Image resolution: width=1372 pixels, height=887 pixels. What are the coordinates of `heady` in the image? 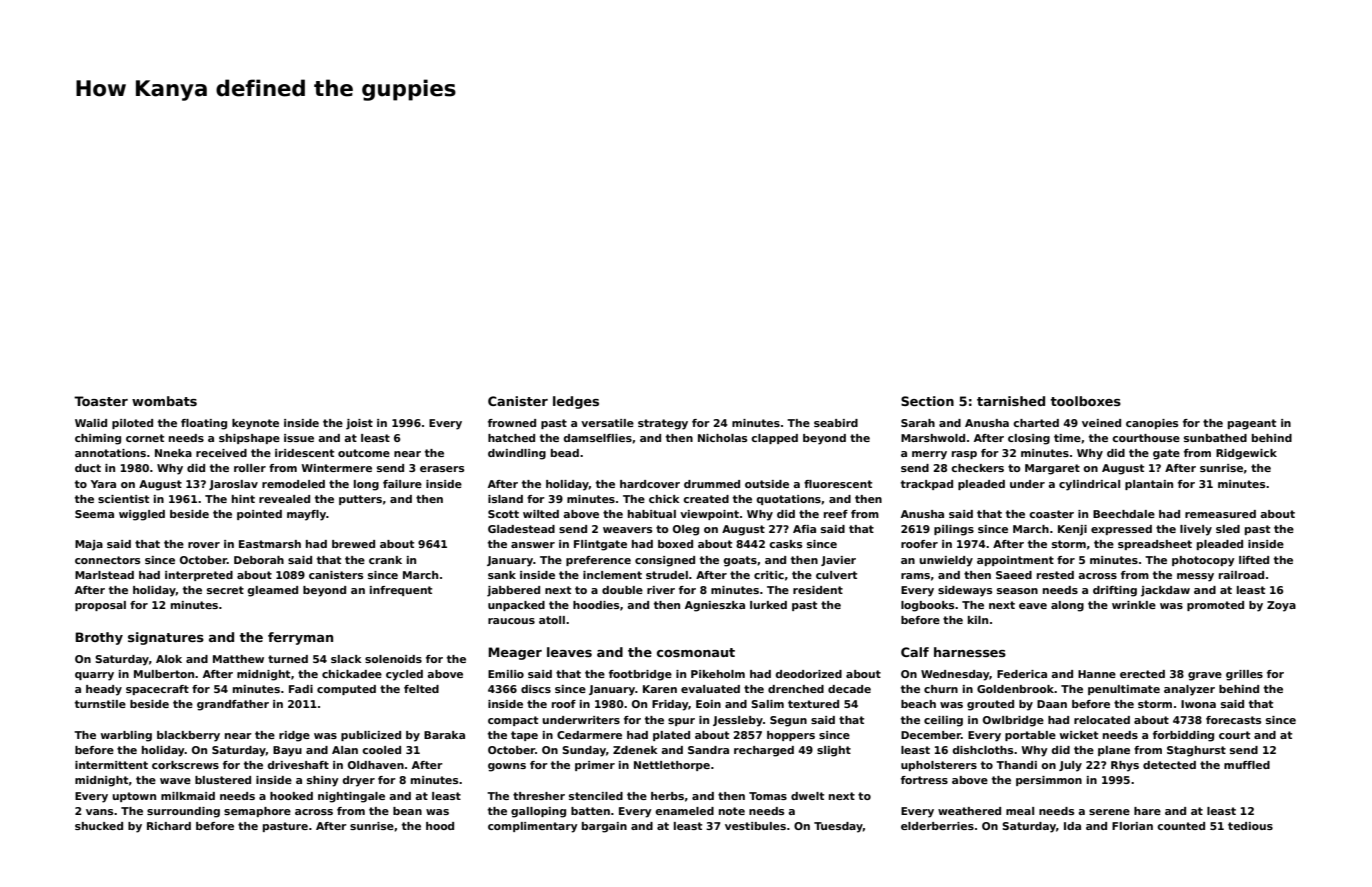 It's located at (104, 690).
